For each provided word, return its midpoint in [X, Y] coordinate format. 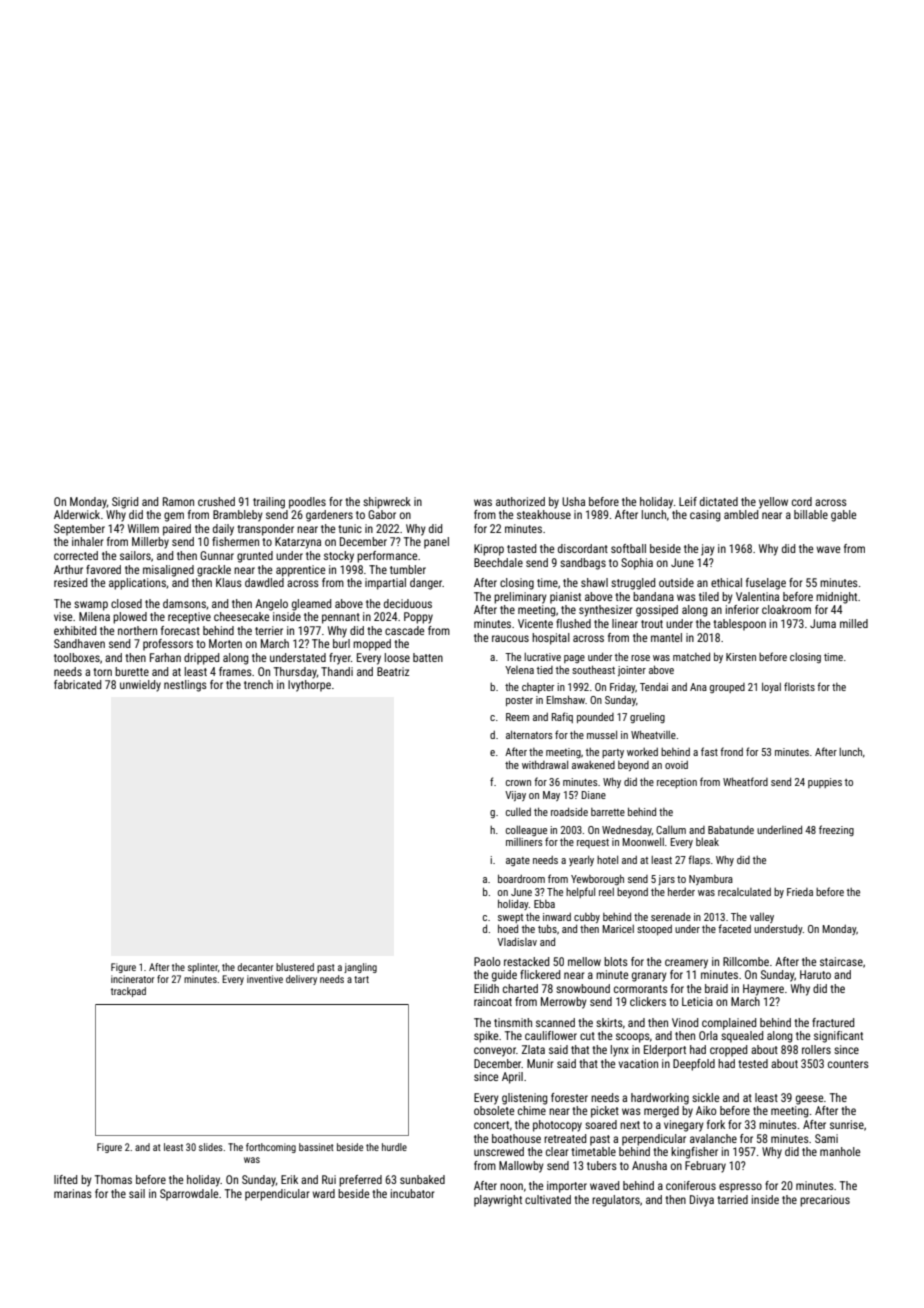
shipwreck [387, 503]
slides [211, 1147]
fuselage [766, 584]
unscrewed [499, 1151]
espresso [740, 1188]
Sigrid [125, 503]
